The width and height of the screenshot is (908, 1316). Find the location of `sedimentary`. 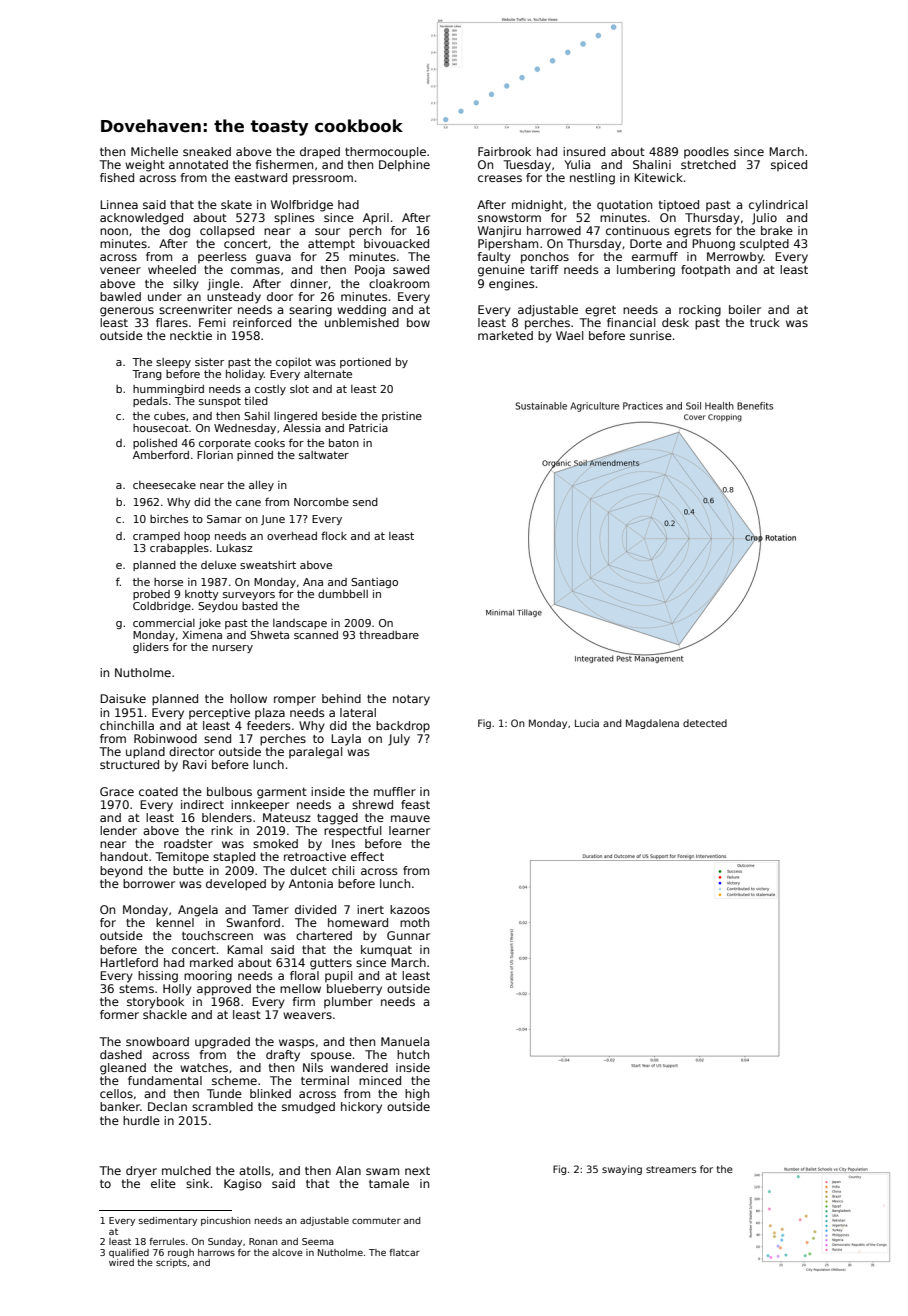

sedimentary is located at coordinates (168, 1221).
